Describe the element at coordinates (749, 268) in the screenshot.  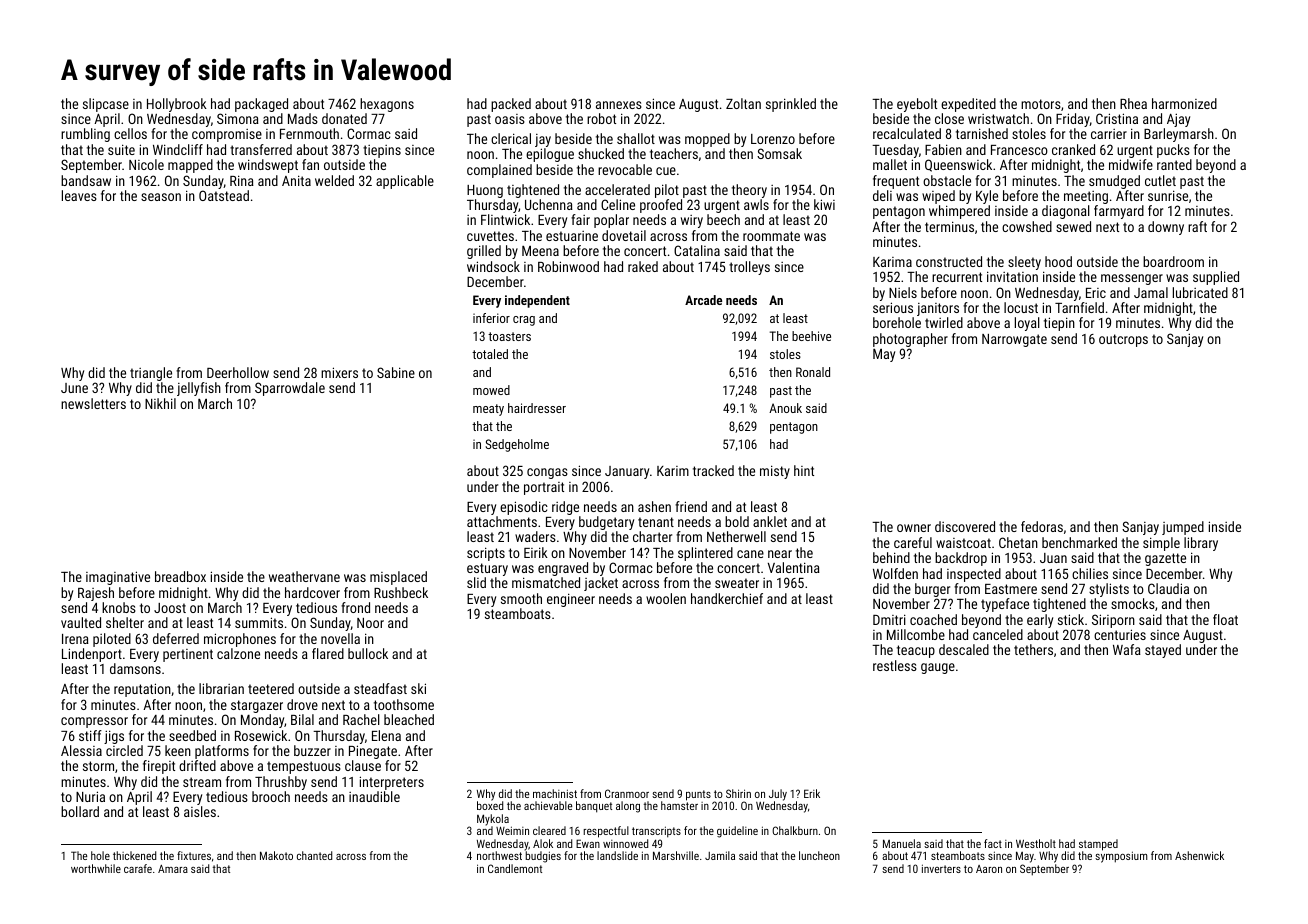
I see `trolleys` at that location.
